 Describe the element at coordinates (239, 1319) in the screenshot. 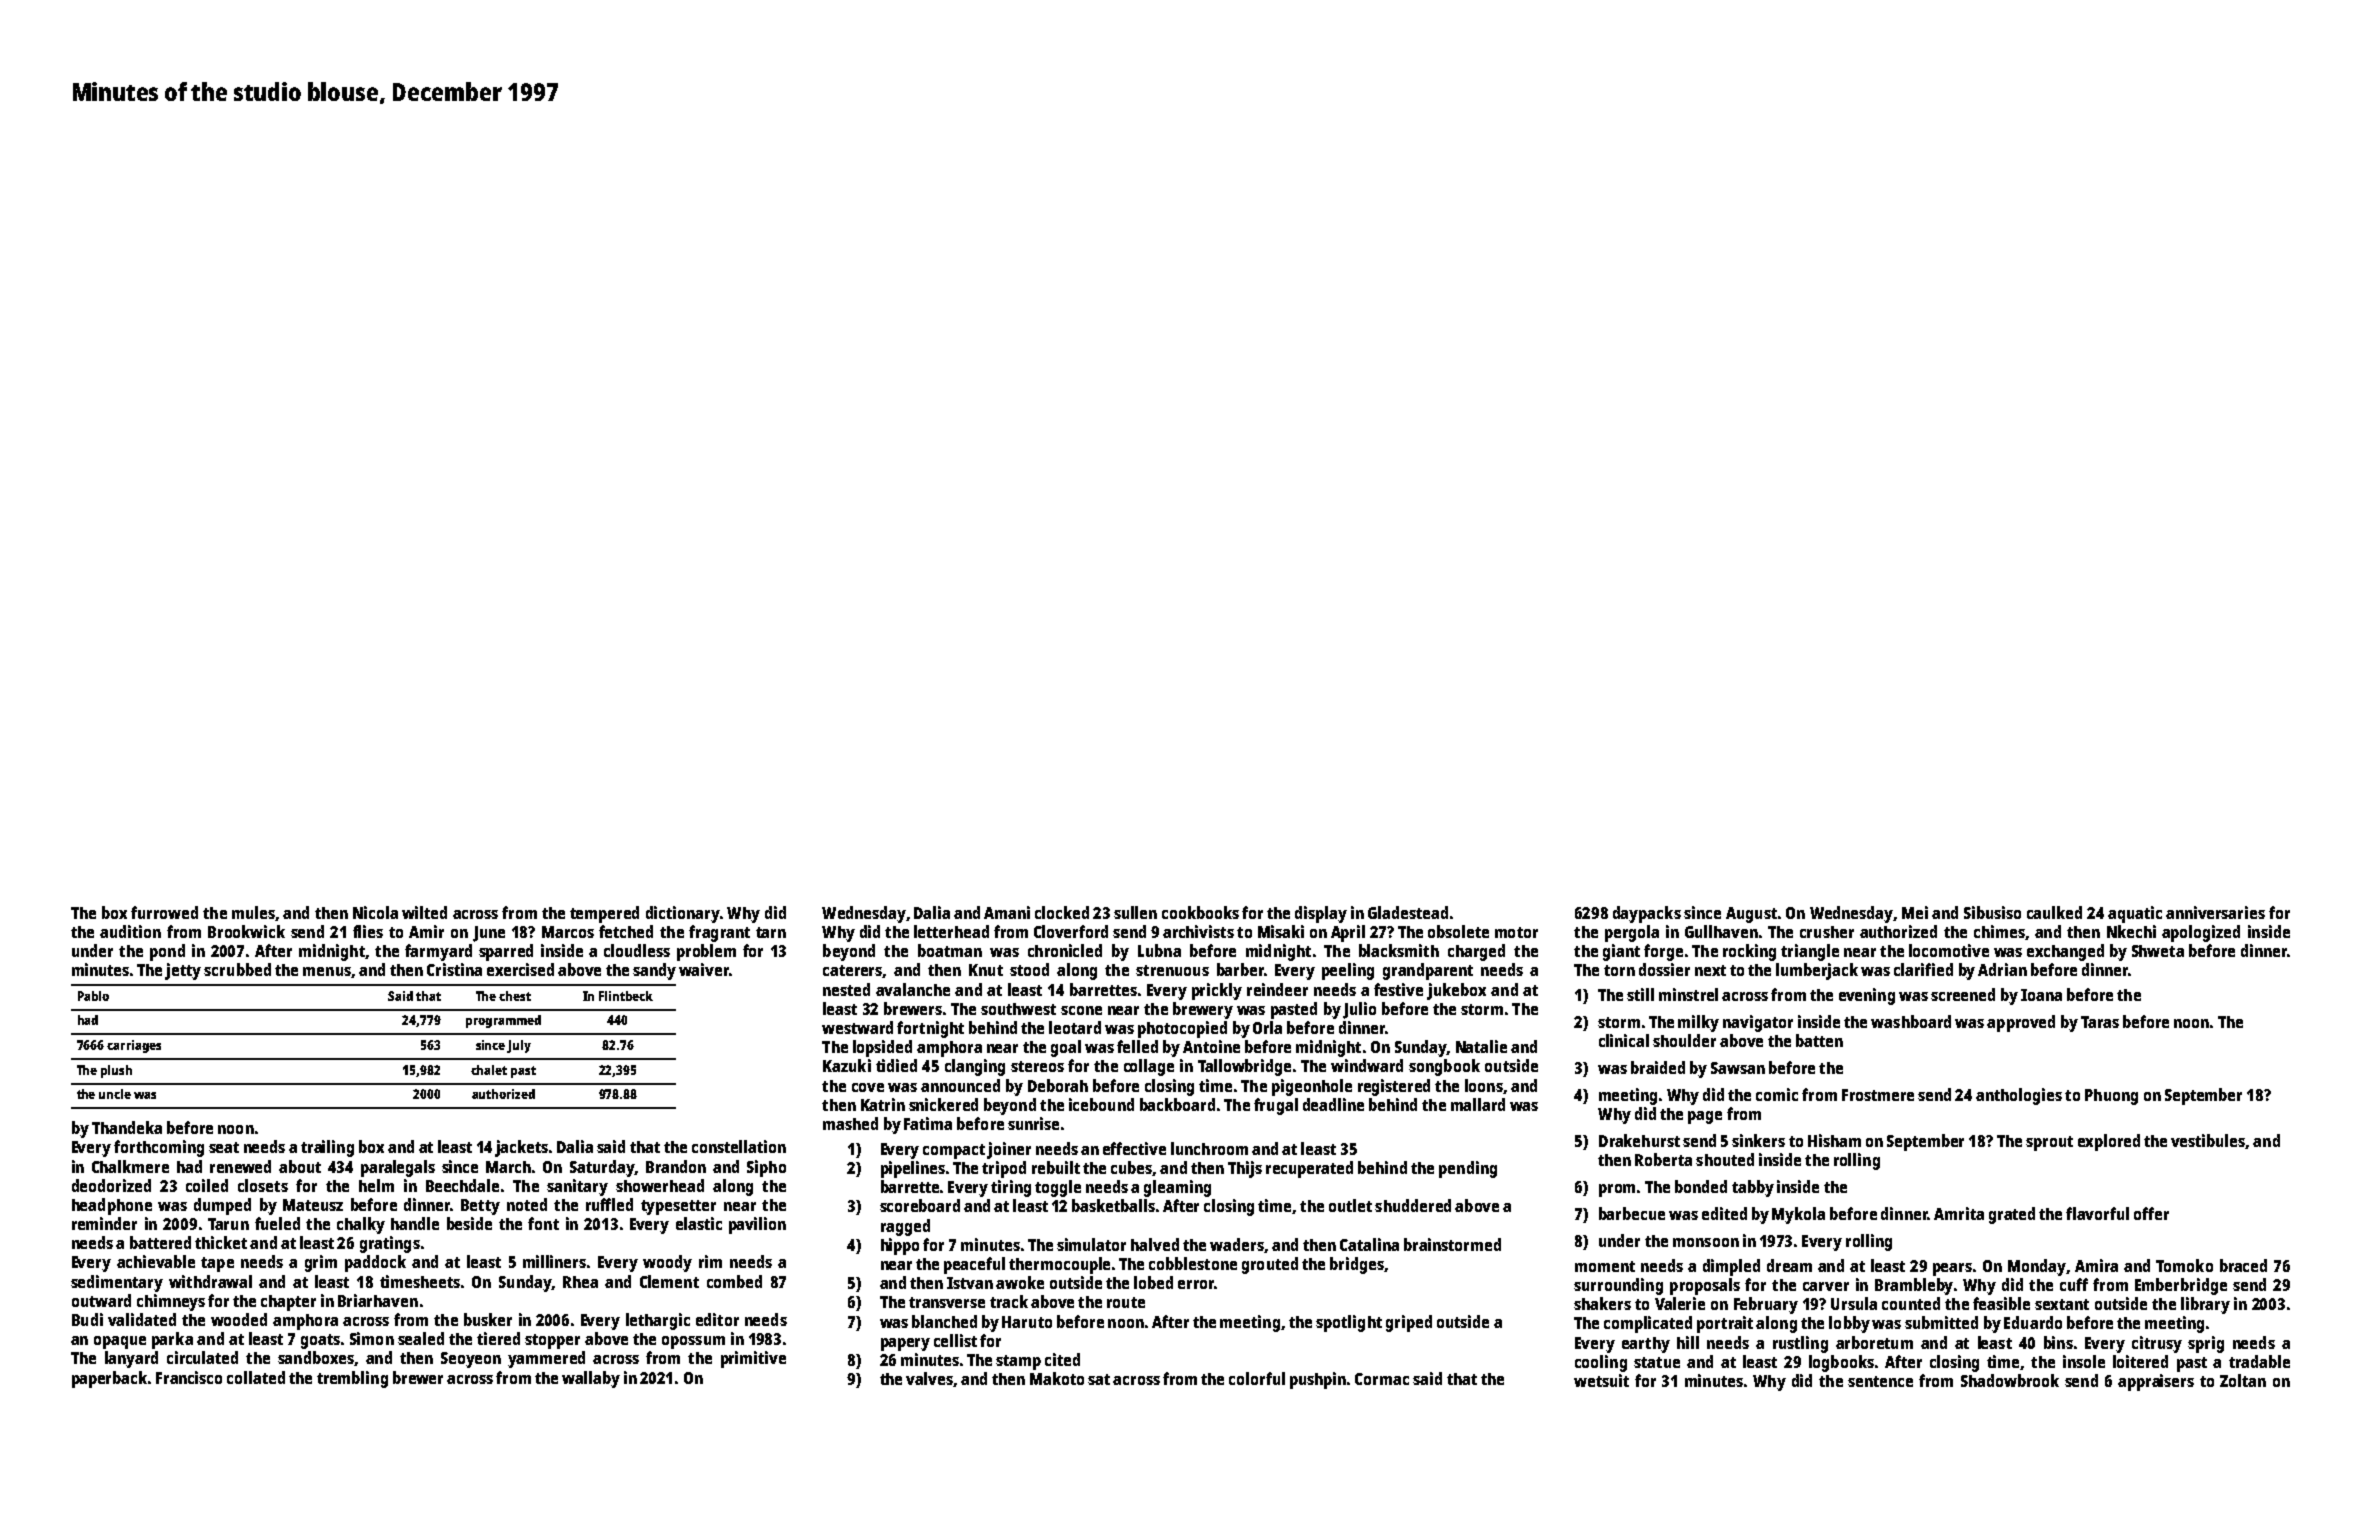

I see `wooded` at that location.
